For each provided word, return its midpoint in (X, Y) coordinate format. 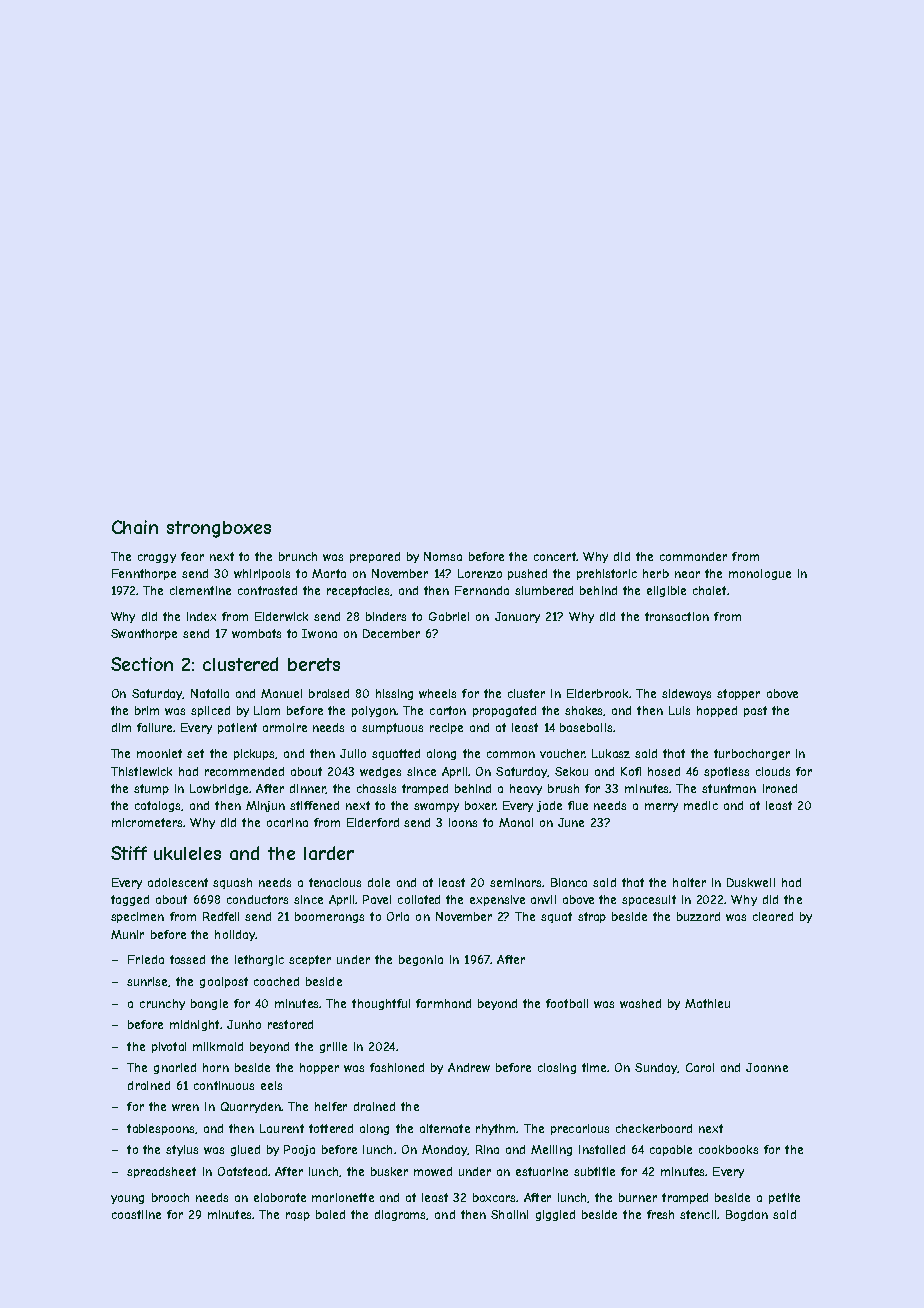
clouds (773, 771)
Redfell (221, 916)
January (517, 617)
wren (185, 1107)
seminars (515, 882)
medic (701, 805)
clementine (200, 590)
